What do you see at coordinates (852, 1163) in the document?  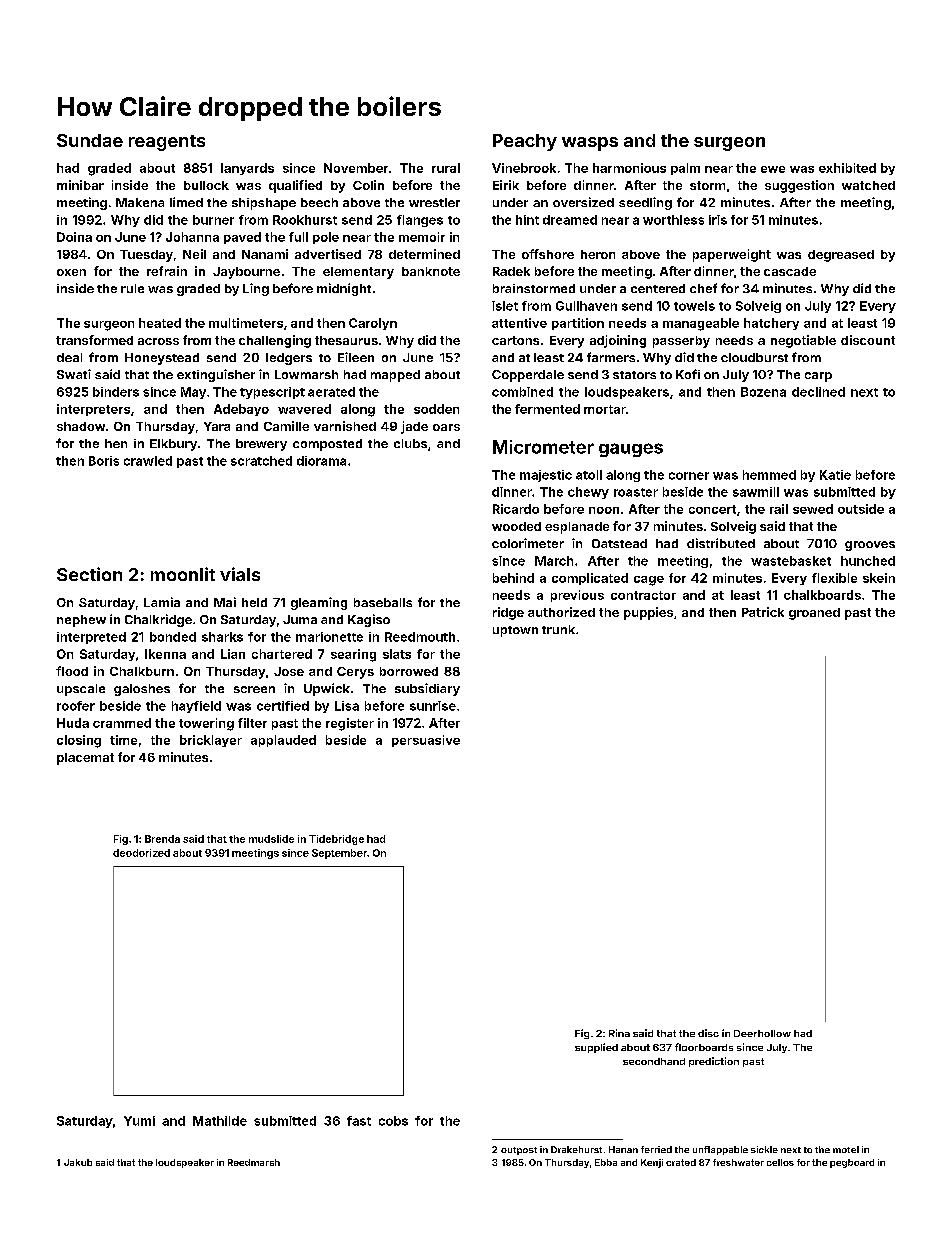 I see `pegboard` at bounding box center [852, 1163].
